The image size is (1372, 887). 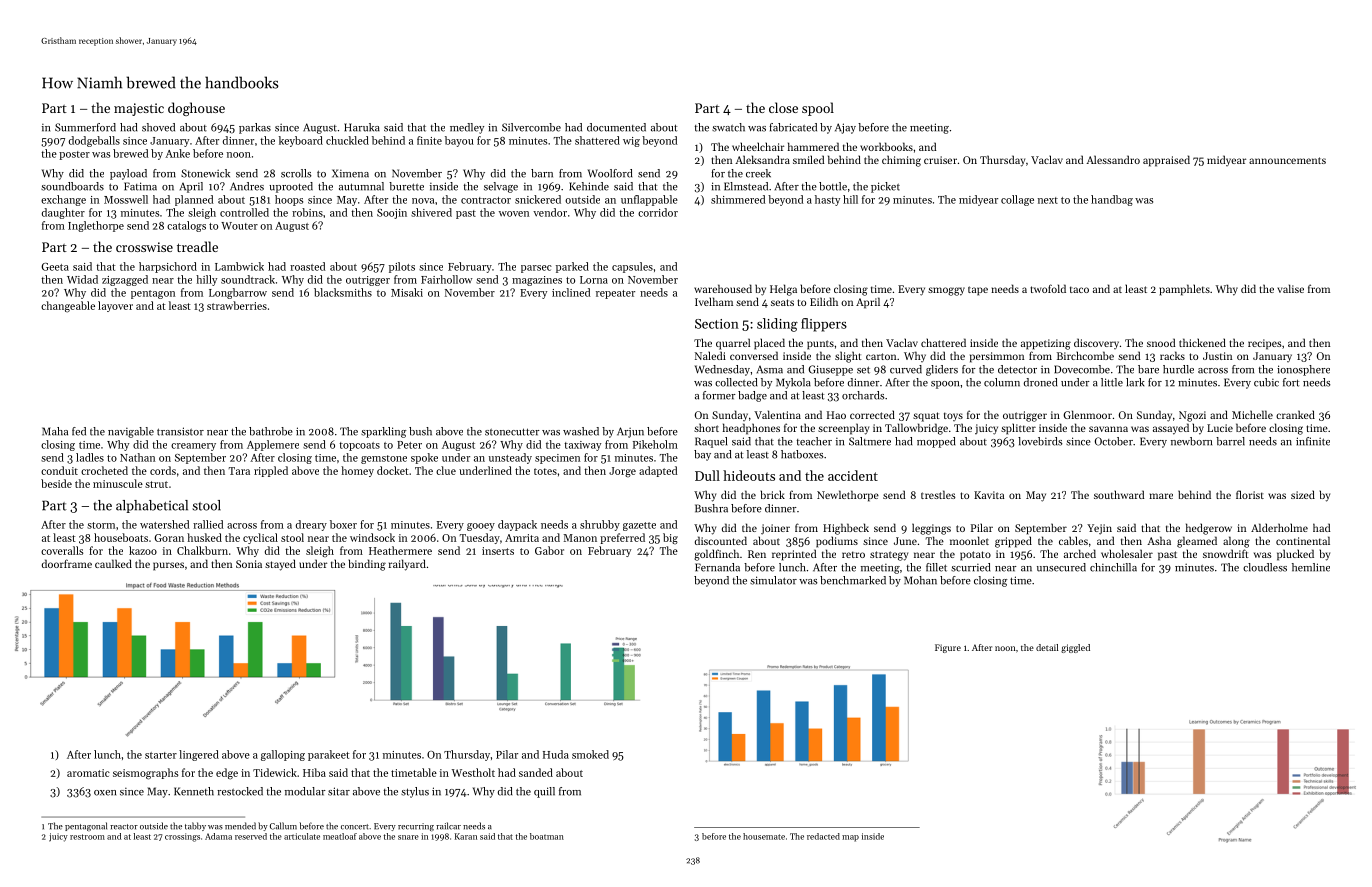 I want to click on slight, so click(x=848, y=357).
